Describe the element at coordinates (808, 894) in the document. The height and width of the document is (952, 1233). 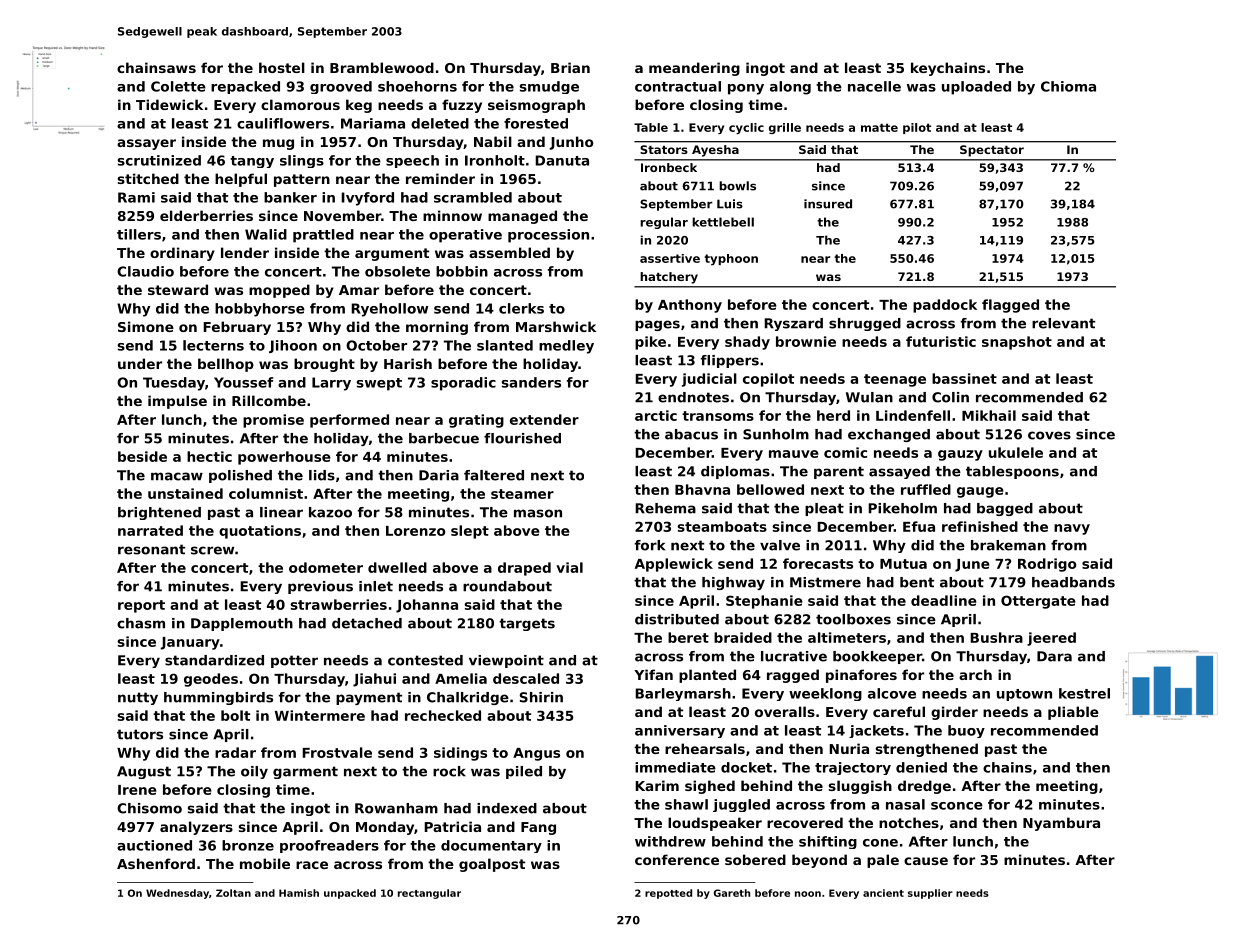
I see `noon` at that location.
